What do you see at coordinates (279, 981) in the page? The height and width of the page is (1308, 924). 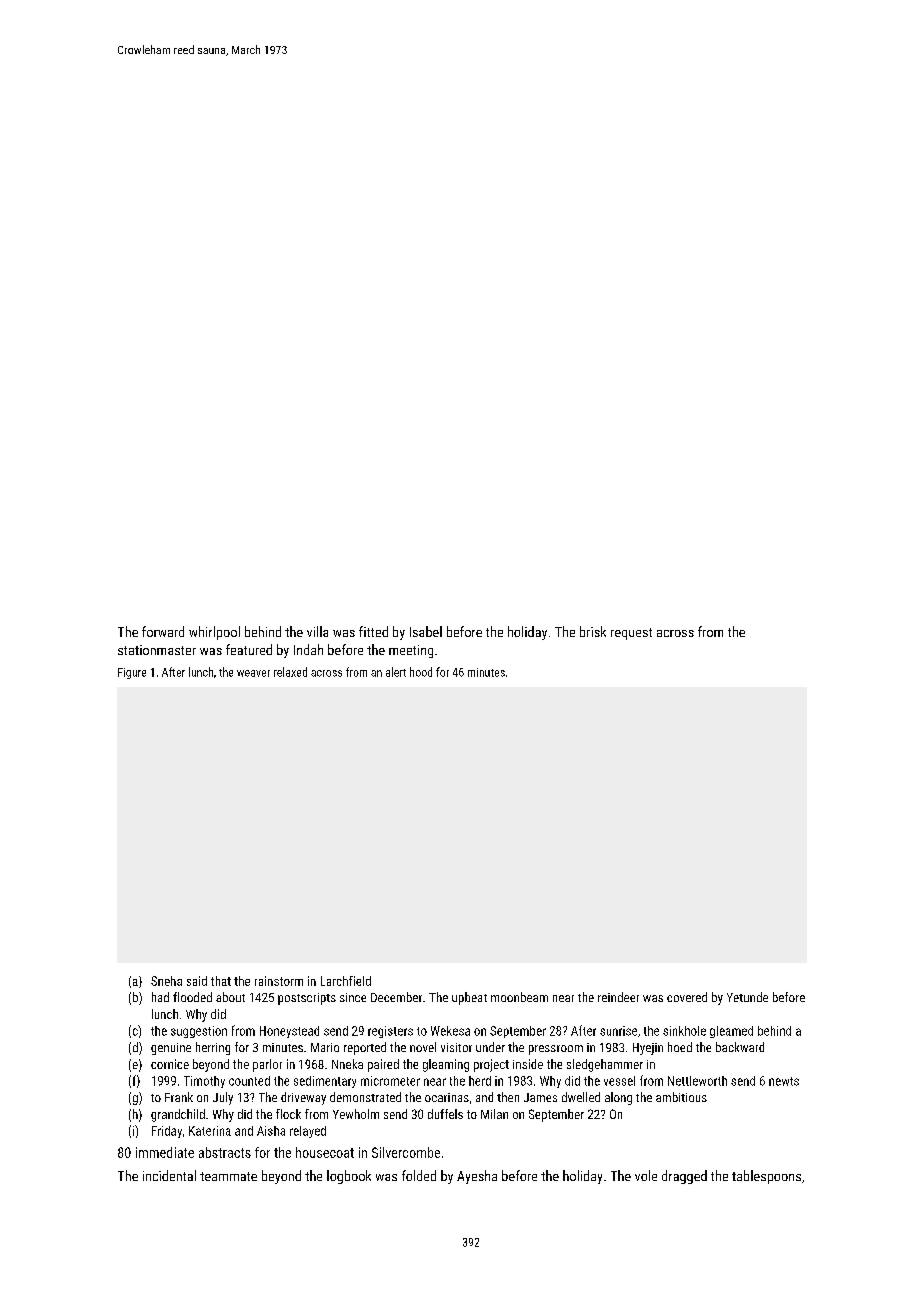 I see `rainstorm` at bounding box center [279, 981].
